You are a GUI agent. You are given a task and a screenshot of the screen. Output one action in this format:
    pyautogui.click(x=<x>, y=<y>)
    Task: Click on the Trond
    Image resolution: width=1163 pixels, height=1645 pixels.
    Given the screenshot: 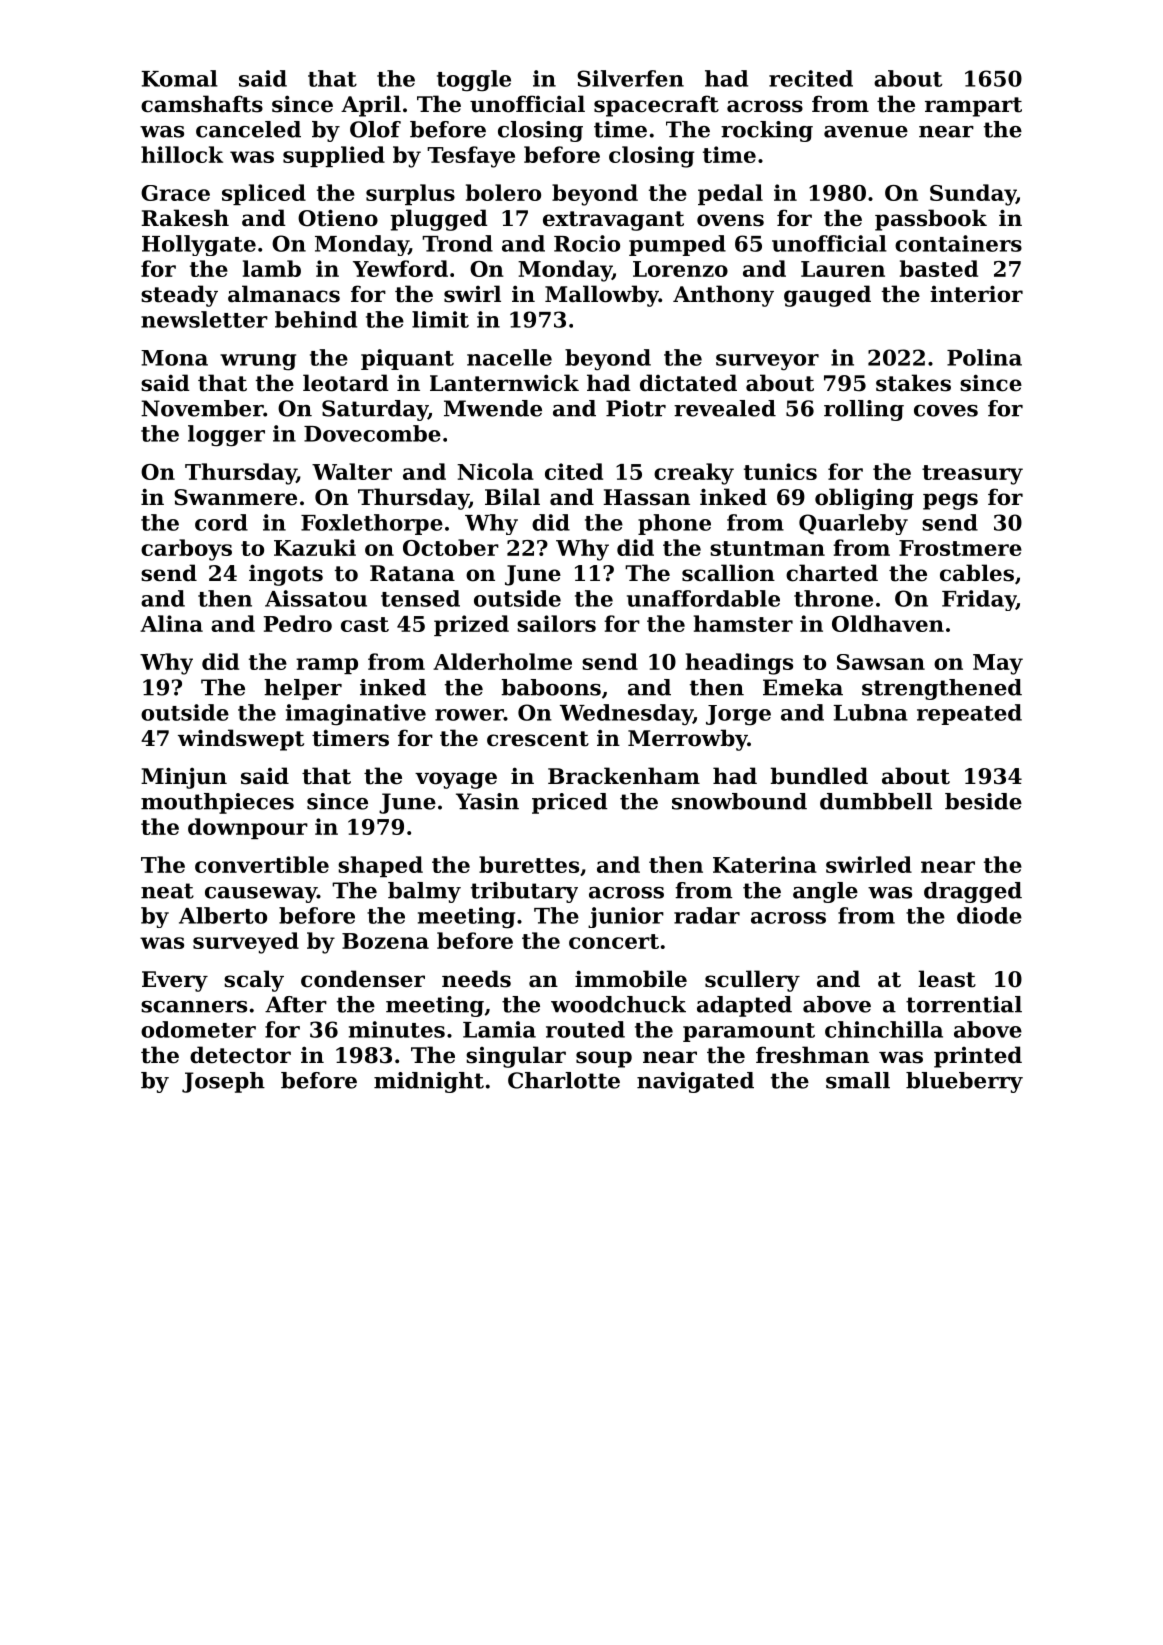 What is the action you would take?
    pyautogui.click(x=457, y=243)
